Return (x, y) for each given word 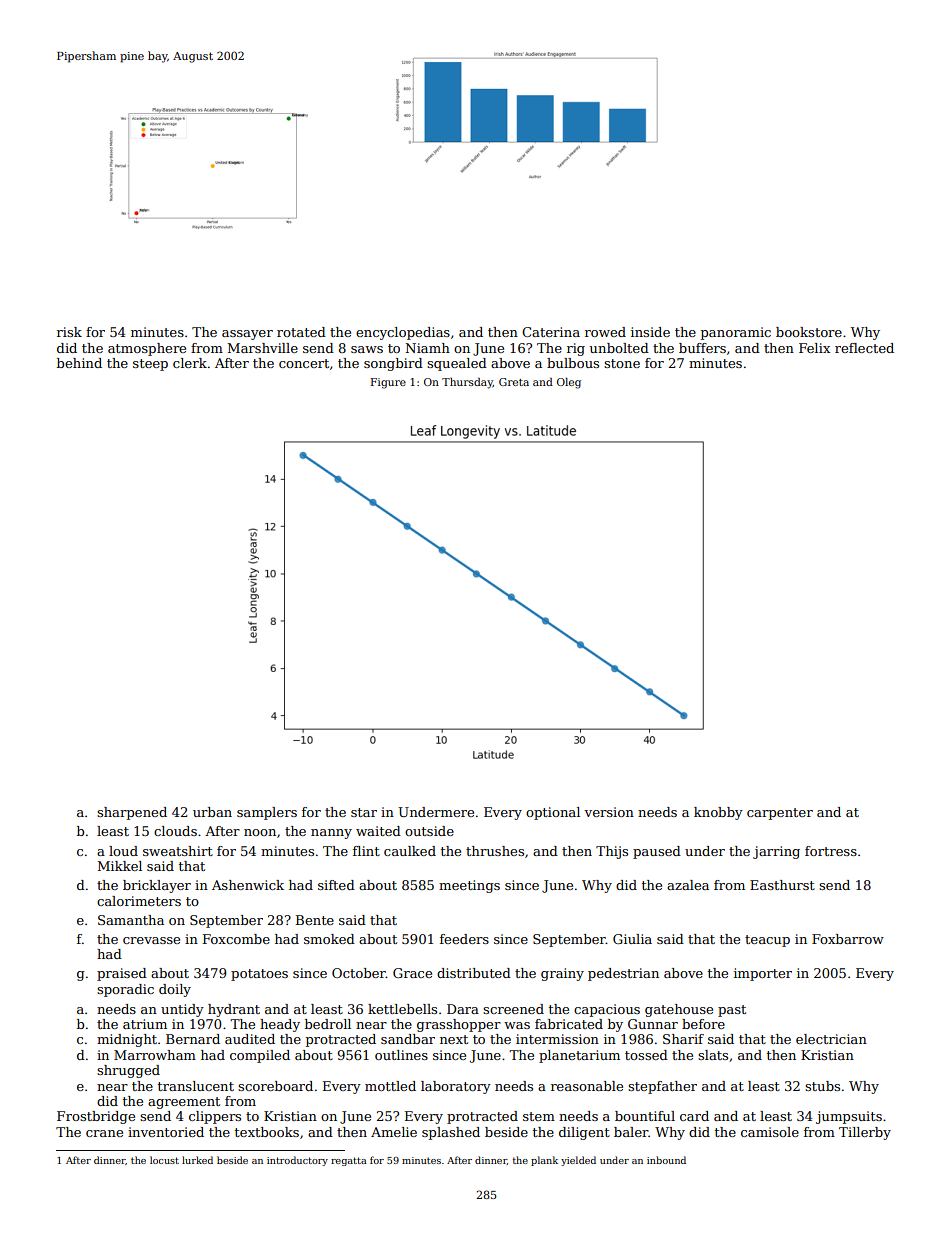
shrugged (128, 1071)
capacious (607, 1010)
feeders (464, 939)
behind (79, 363)
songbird (393, 364)
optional (553, 813)
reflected (864, 348)
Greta (514, 382)
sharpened (132, 813)
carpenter (780, 814)
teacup (767, 941)
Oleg (569, 383)
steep (150, 365)
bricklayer (157, 886)
